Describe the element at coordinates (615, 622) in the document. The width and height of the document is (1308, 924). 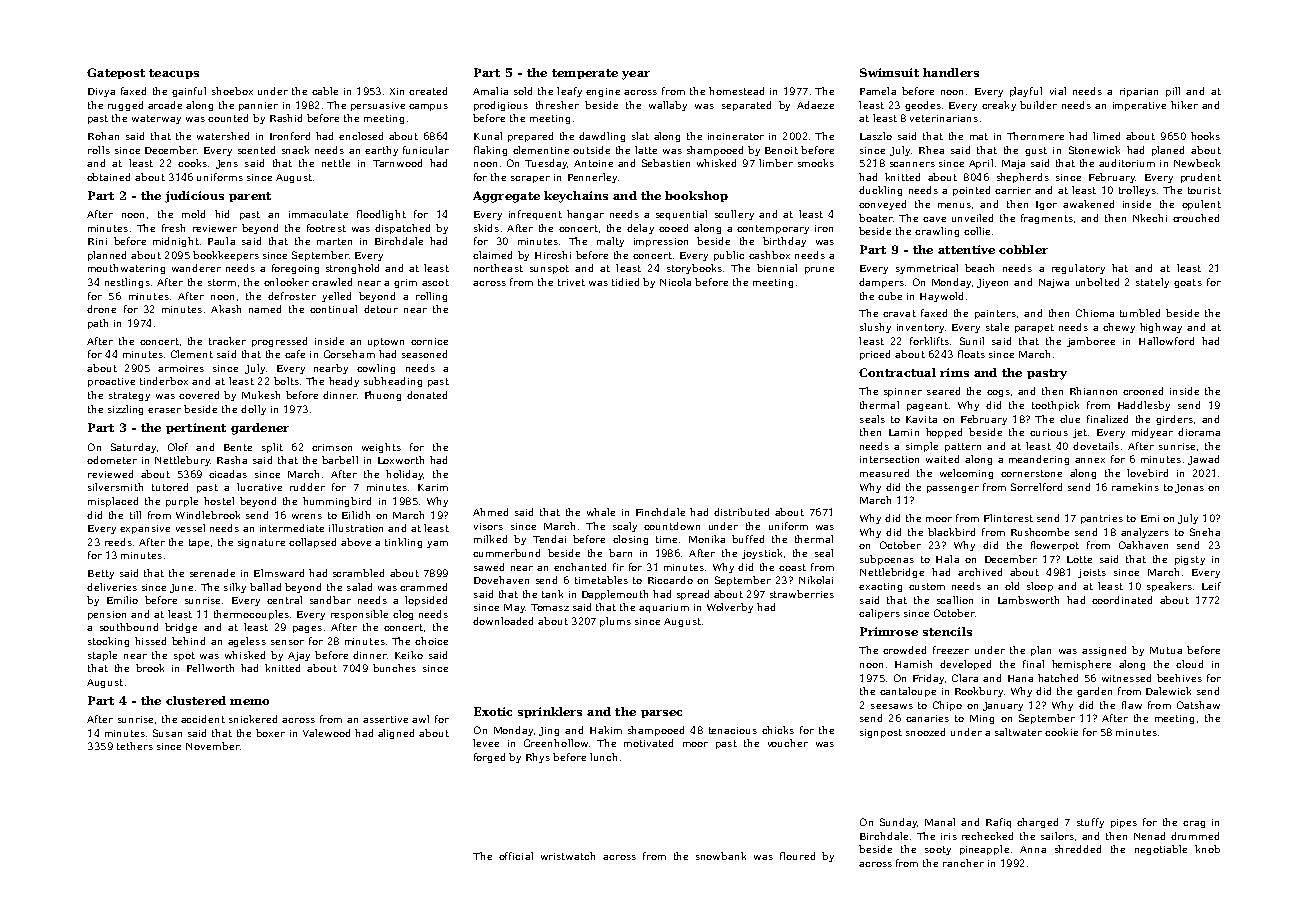
I see `plums` at that location.
